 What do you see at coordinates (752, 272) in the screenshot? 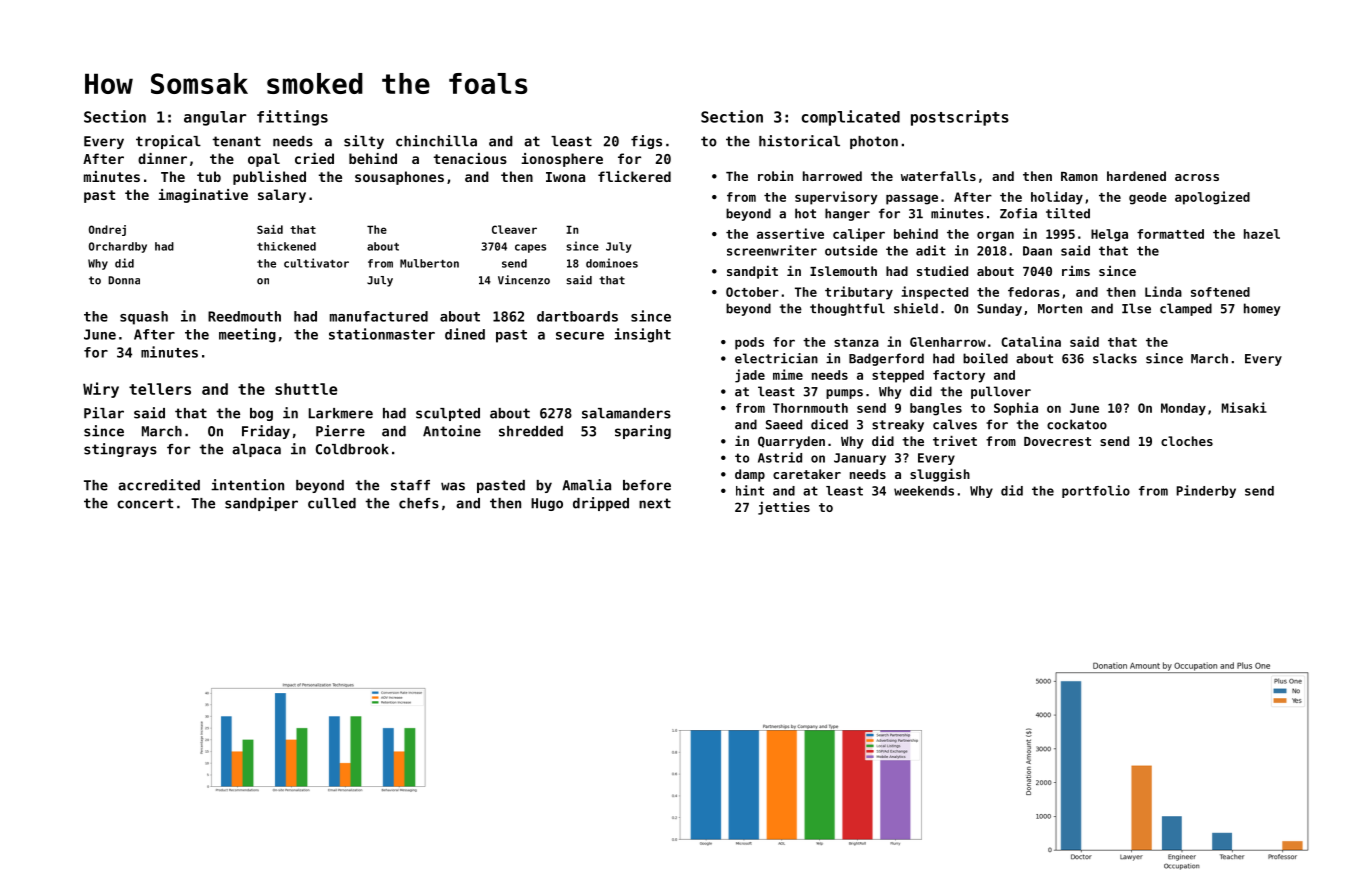
I see `sandpit` at bounding box center [752, 272].
